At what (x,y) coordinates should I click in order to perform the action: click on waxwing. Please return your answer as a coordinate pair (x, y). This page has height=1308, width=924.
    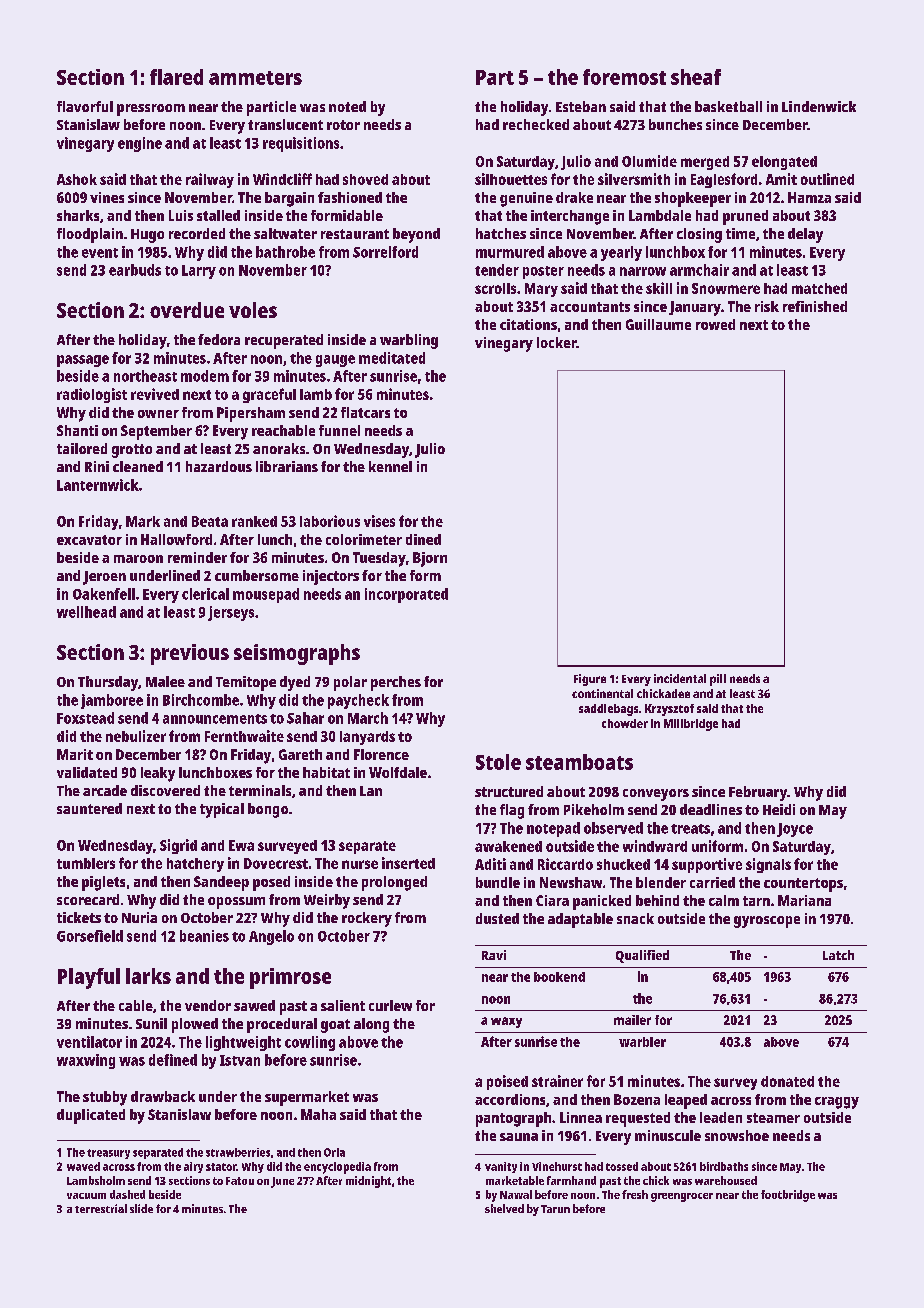
    Looking at the image, I should click on (86, 1061).
